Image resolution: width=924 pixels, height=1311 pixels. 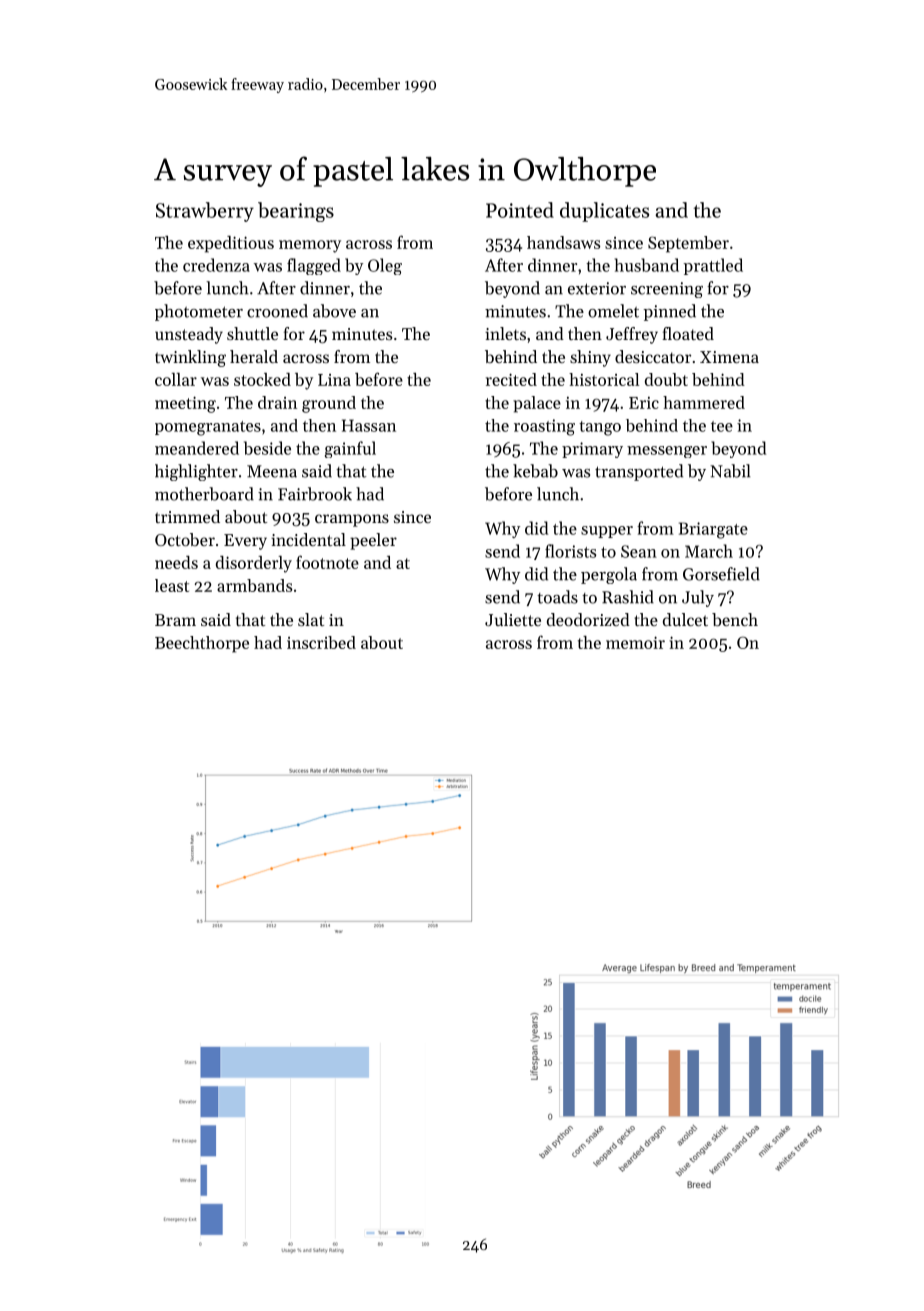 What do you see at coordinates (385, 266) in the document?
I see `Oleg` at bounding box center [385, 266].
